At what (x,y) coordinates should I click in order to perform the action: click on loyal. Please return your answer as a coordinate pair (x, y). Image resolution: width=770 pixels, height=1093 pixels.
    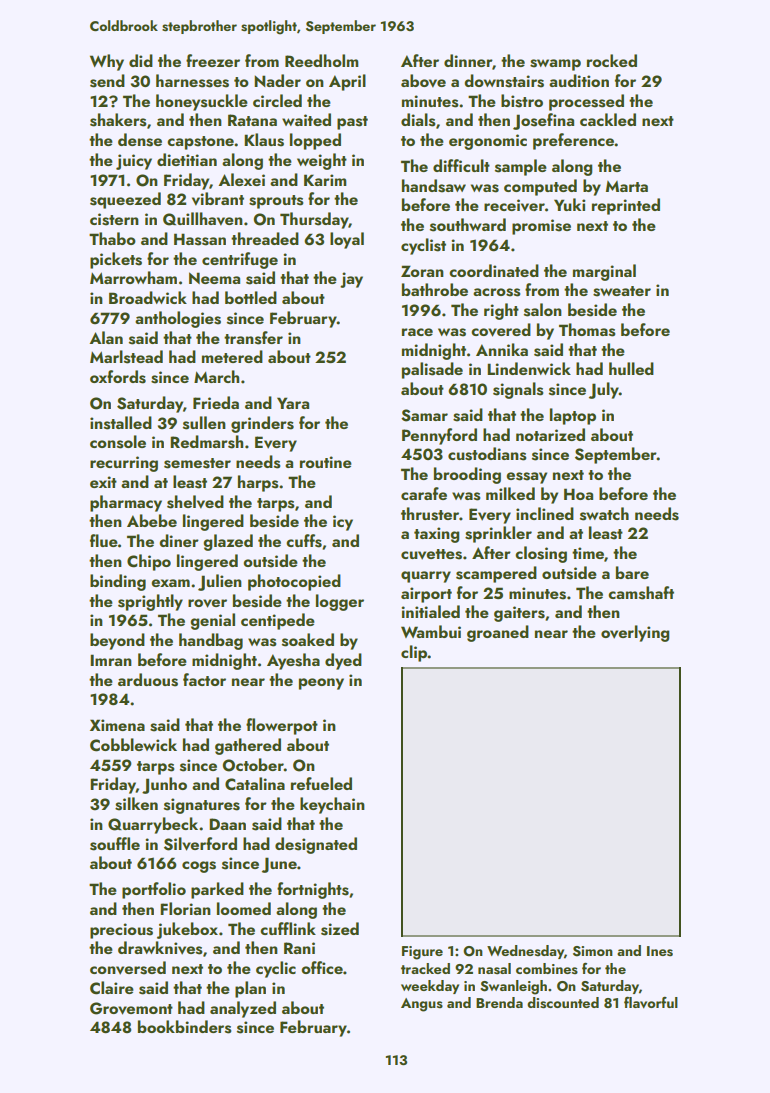
    Looking at the image, I should click on (347, 240).
